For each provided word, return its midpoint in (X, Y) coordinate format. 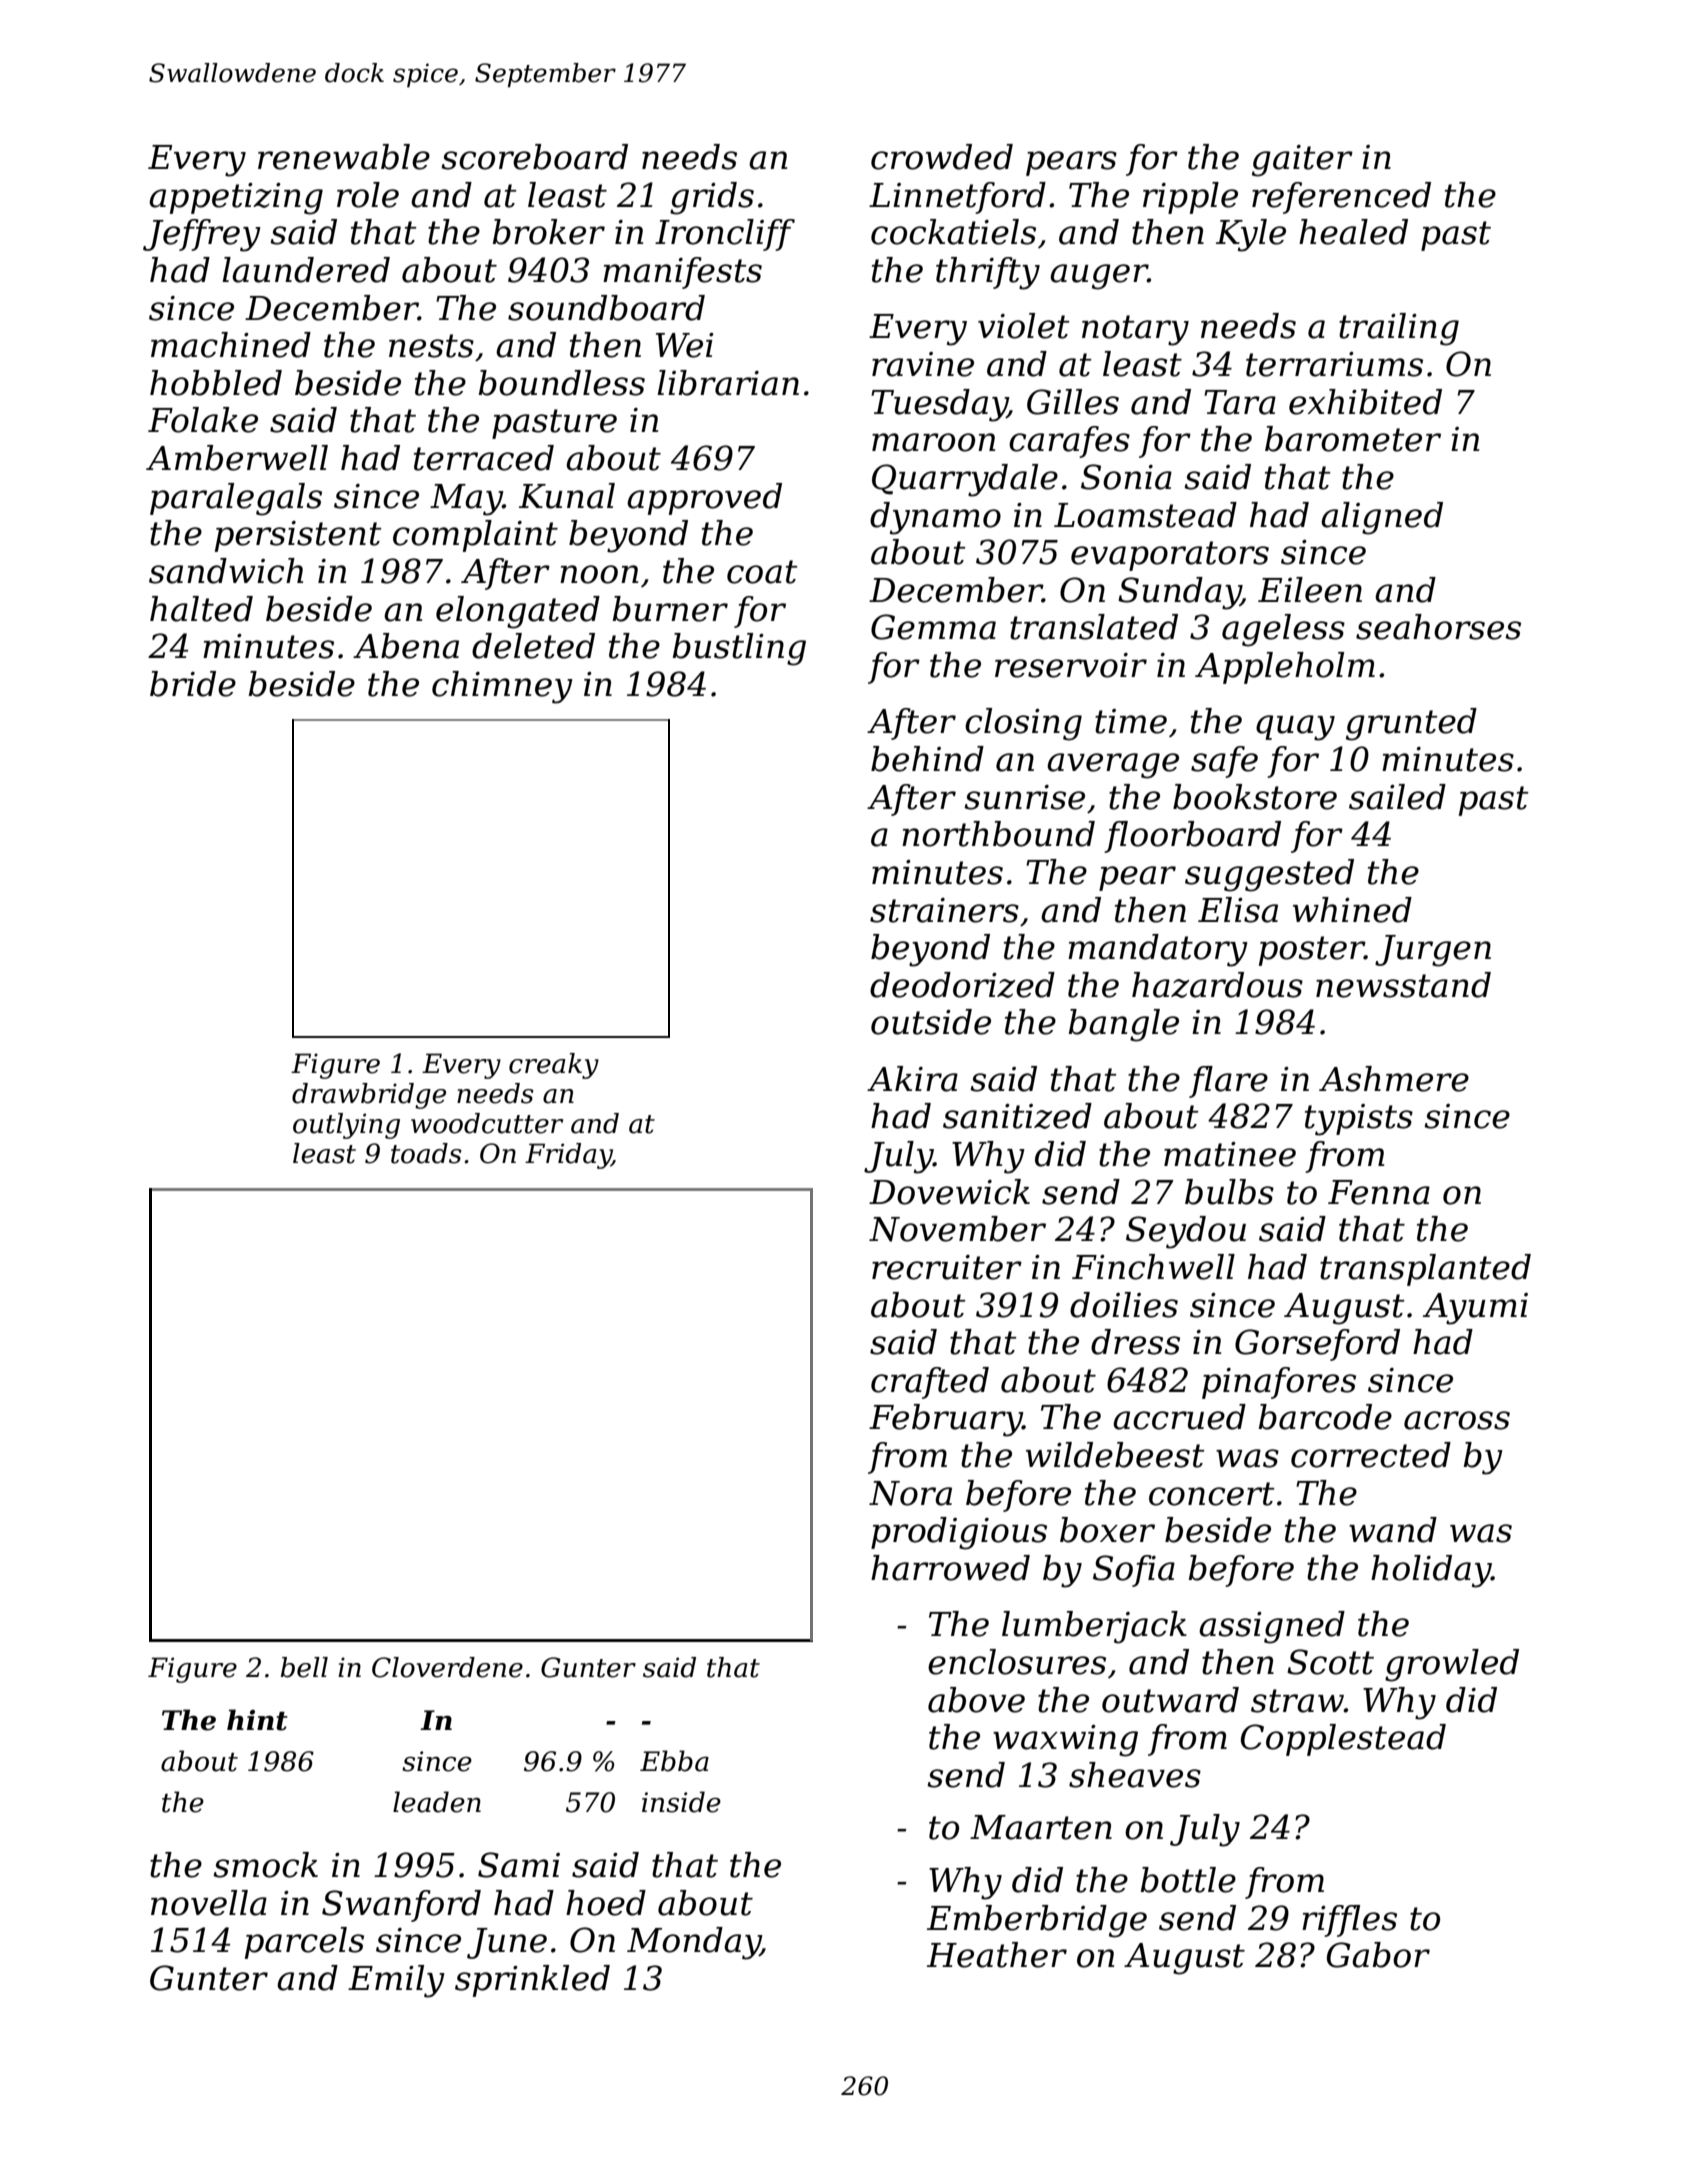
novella (209, 1903)
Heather (997, 1955)
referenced (1341, 198)
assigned (1272, 1627)
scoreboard (534, 157)
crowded (942, 157)
